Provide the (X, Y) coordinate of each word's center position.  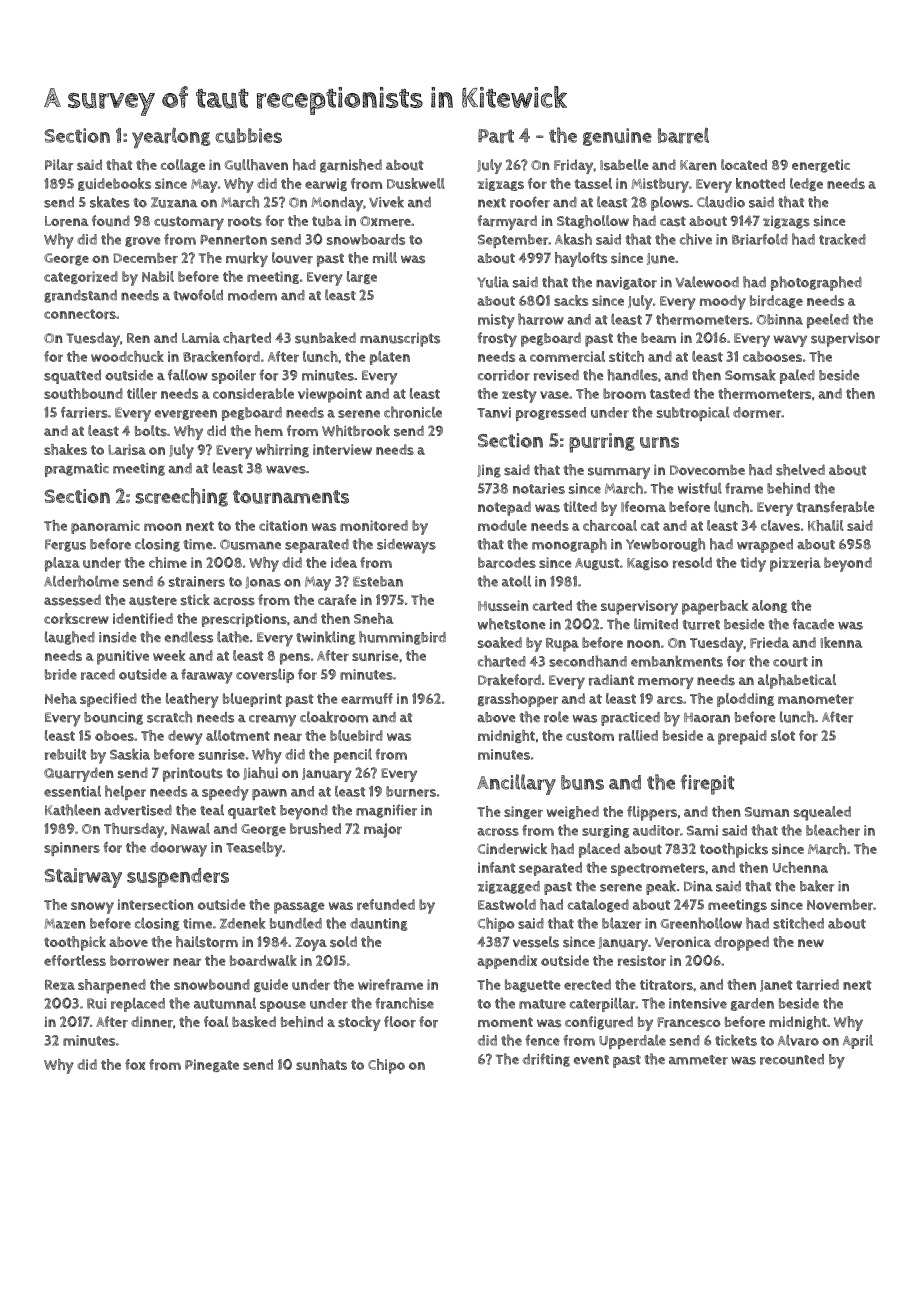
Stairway (83, 878)
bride (61, 674)
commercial (567, 356)
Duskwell (416, 183)
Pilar (59, 165)
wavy (790, 341)
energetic (821, 166)
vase (554, 395)
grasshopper (518, 700)
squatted (72, 377)
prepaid (742, 737)
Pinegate (212, 1065)
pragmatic (77, 470)
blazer (621, 923)
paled (797, 376)
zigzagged (508, 887)
